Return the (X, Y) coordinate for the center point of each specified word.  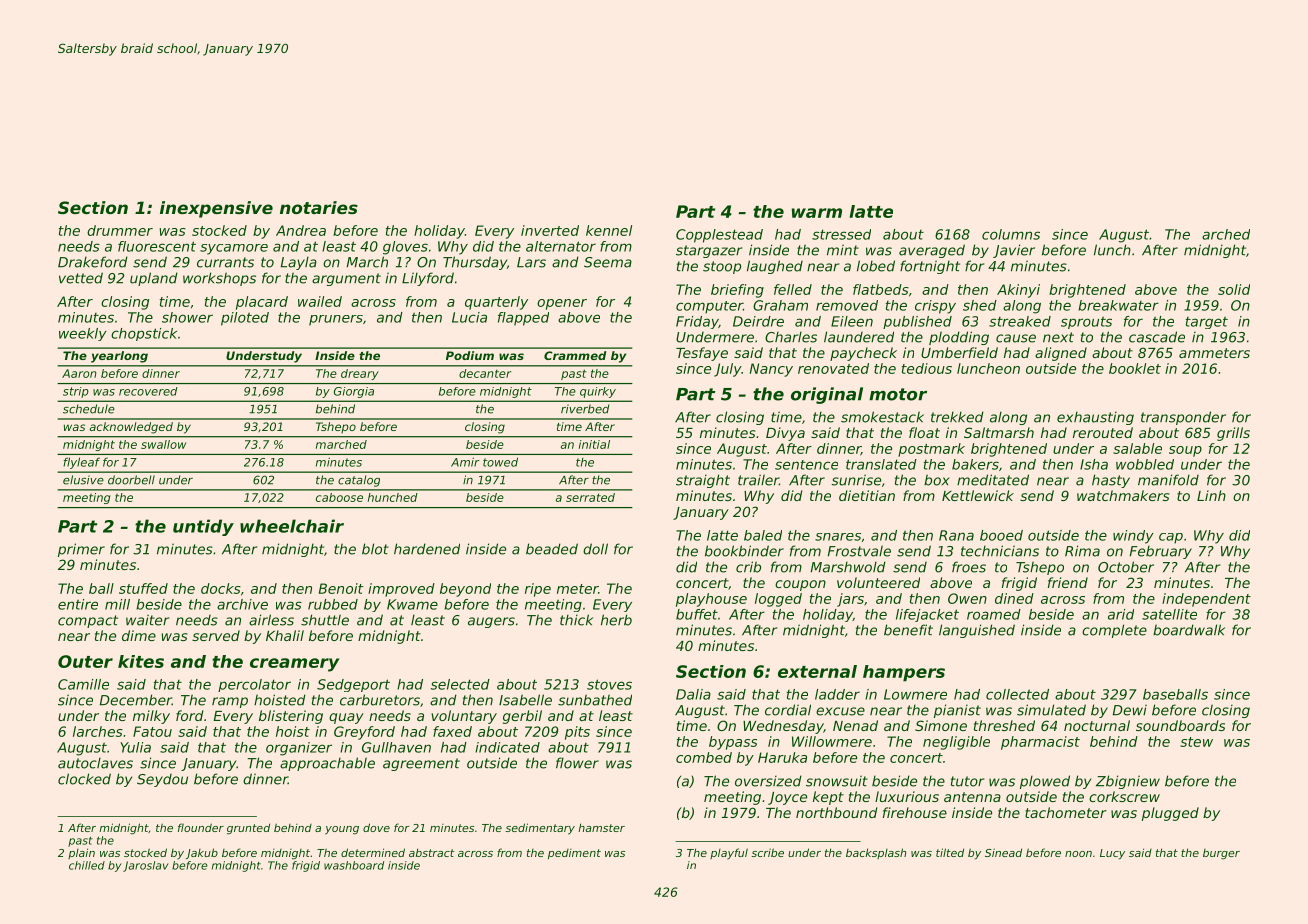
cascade (1157, 337)
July (727, 370)
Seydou (162, 780)
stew (1196, 742)
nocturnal (1097, 725)
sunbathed (595, 700)
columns (1011, 234)
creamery (294, 665)
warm (817, 213)
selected (460, 684)
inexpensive (216, 209)
